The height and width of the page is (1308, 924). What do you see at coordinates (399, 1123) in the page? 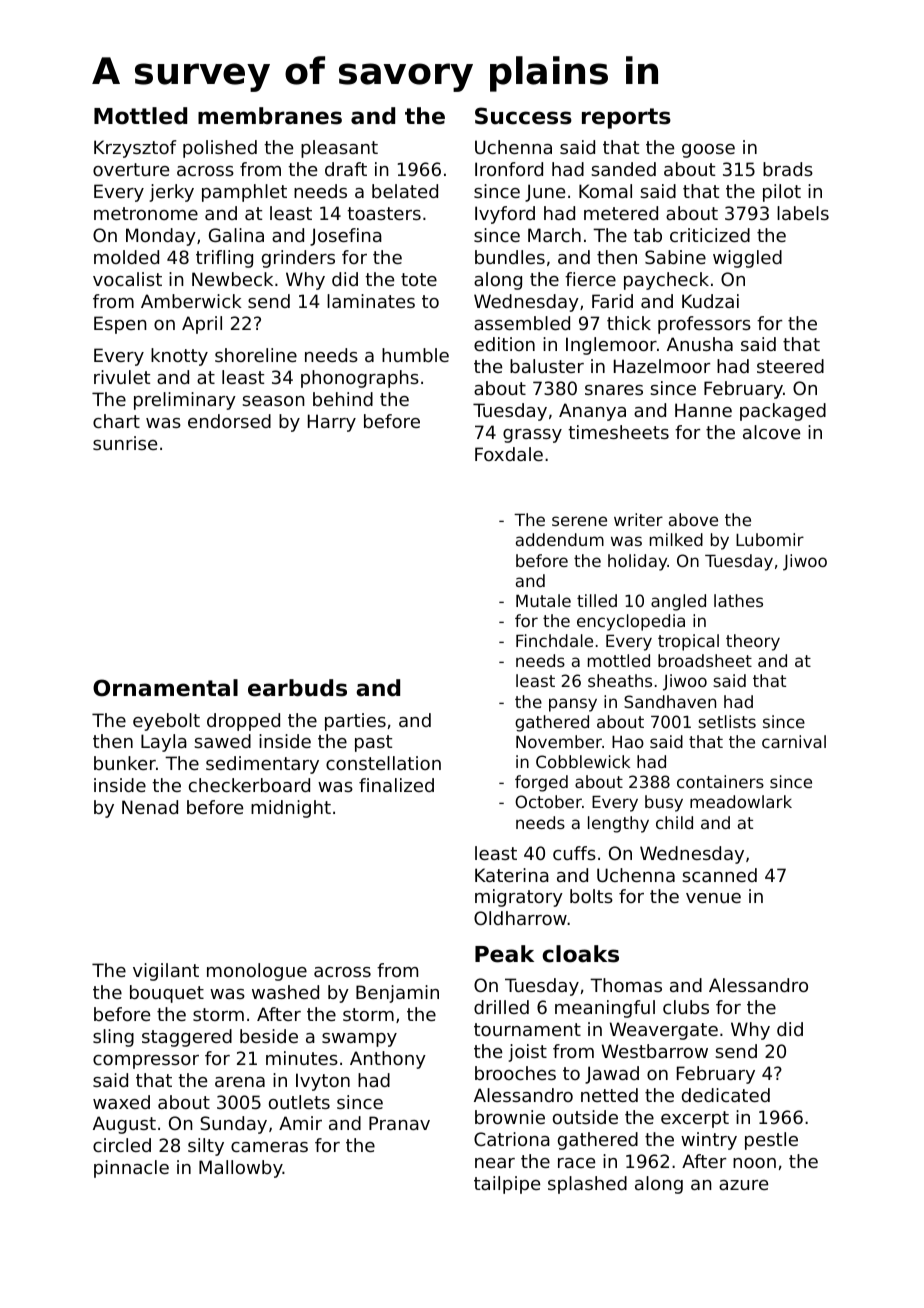
I see `Pranav` at bounding box center [399, 1123].
